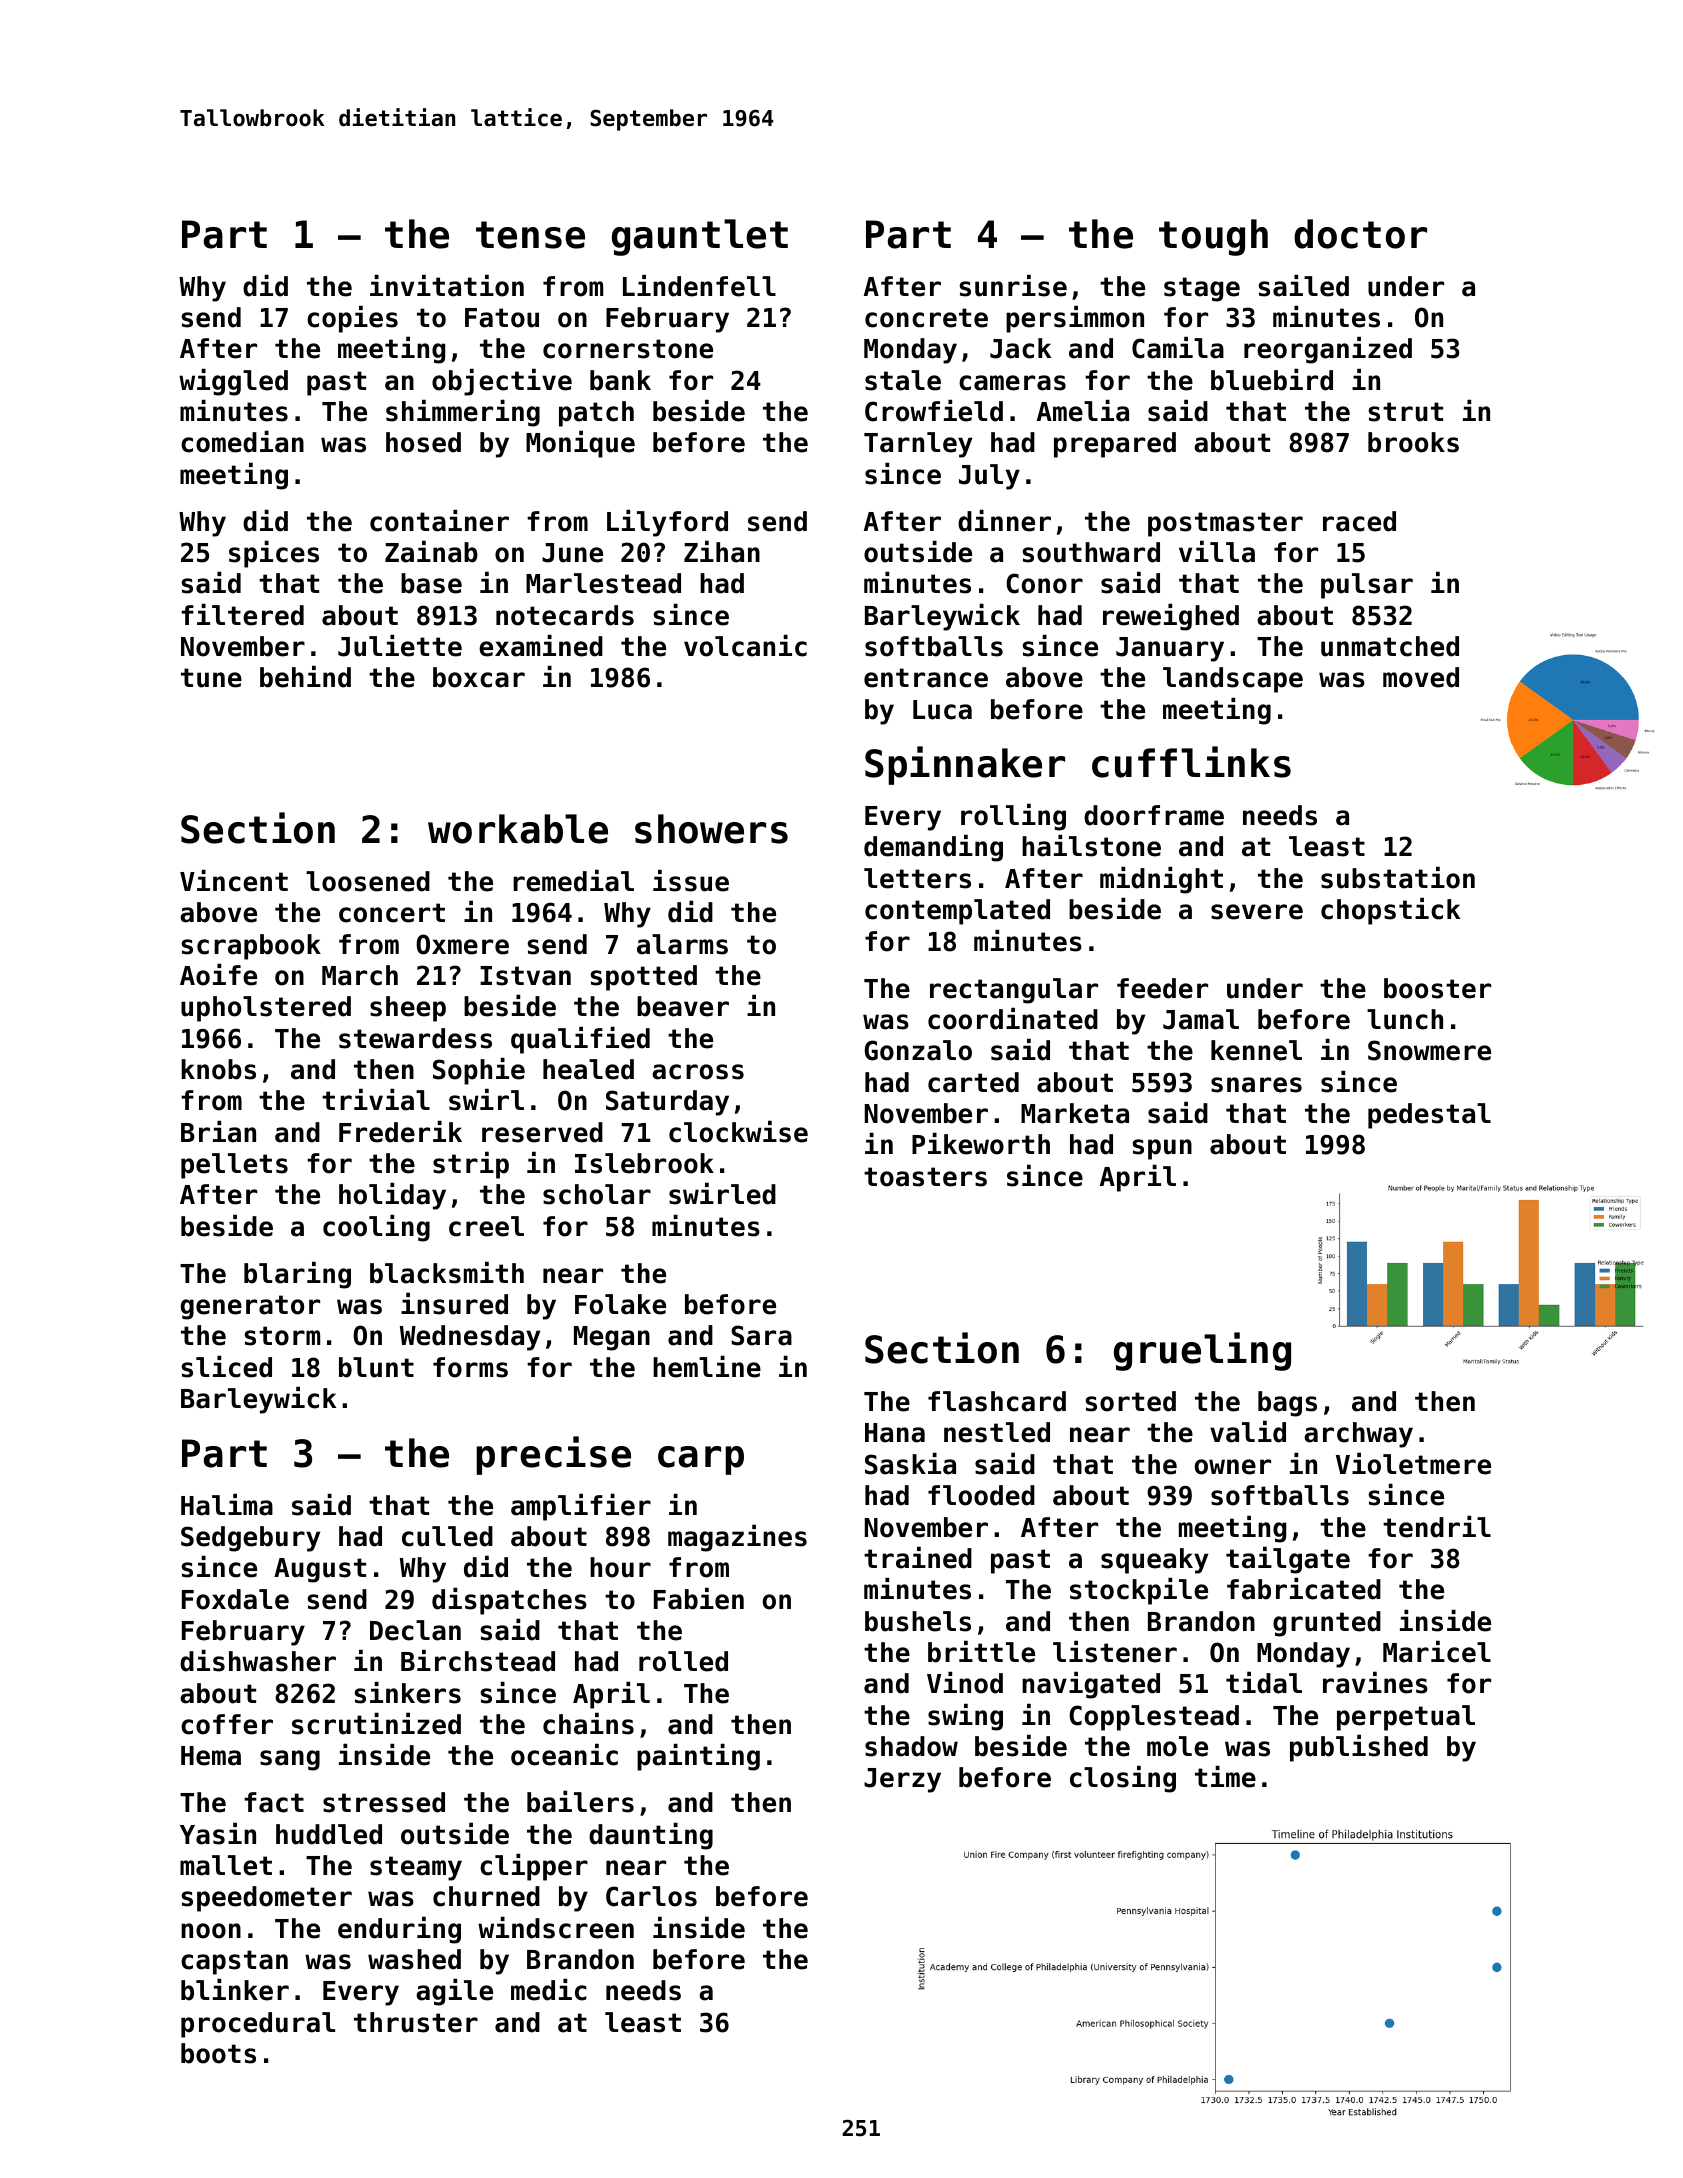  I want to click on copies, so click(352, 319).
